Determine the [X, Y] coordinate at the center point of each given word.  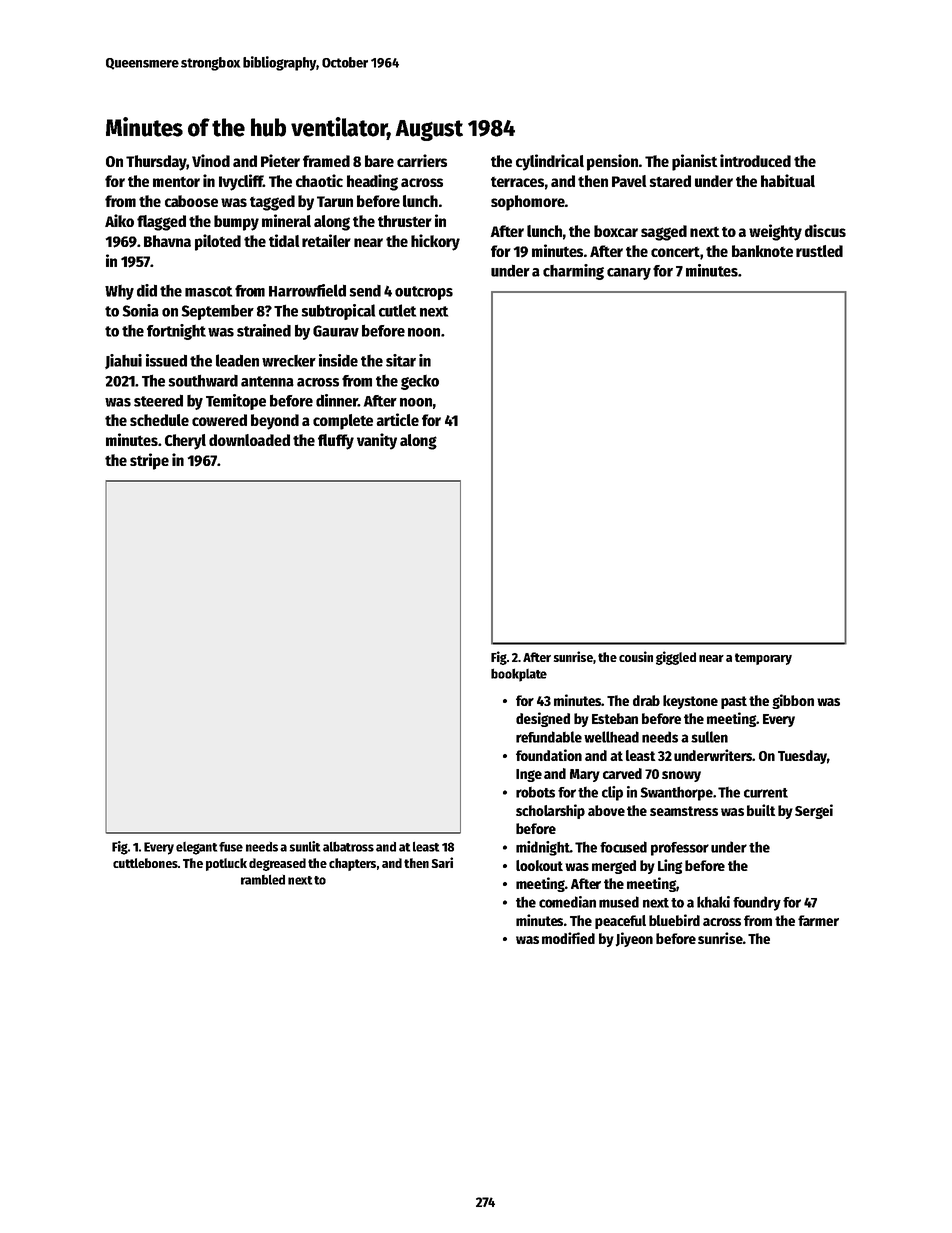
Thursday [156, 163]
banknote [762, 251]
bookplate [519, 675]
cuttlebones [145, 863]
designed [543, 719]
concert [675, 252]
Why [119, 292]
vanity [377, 441]
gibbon [793, 701]
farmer [818, 920]
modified [568, 938]
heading [372, 182]
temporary [763, 659]
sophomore [528, 203]
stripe [149, 461]
